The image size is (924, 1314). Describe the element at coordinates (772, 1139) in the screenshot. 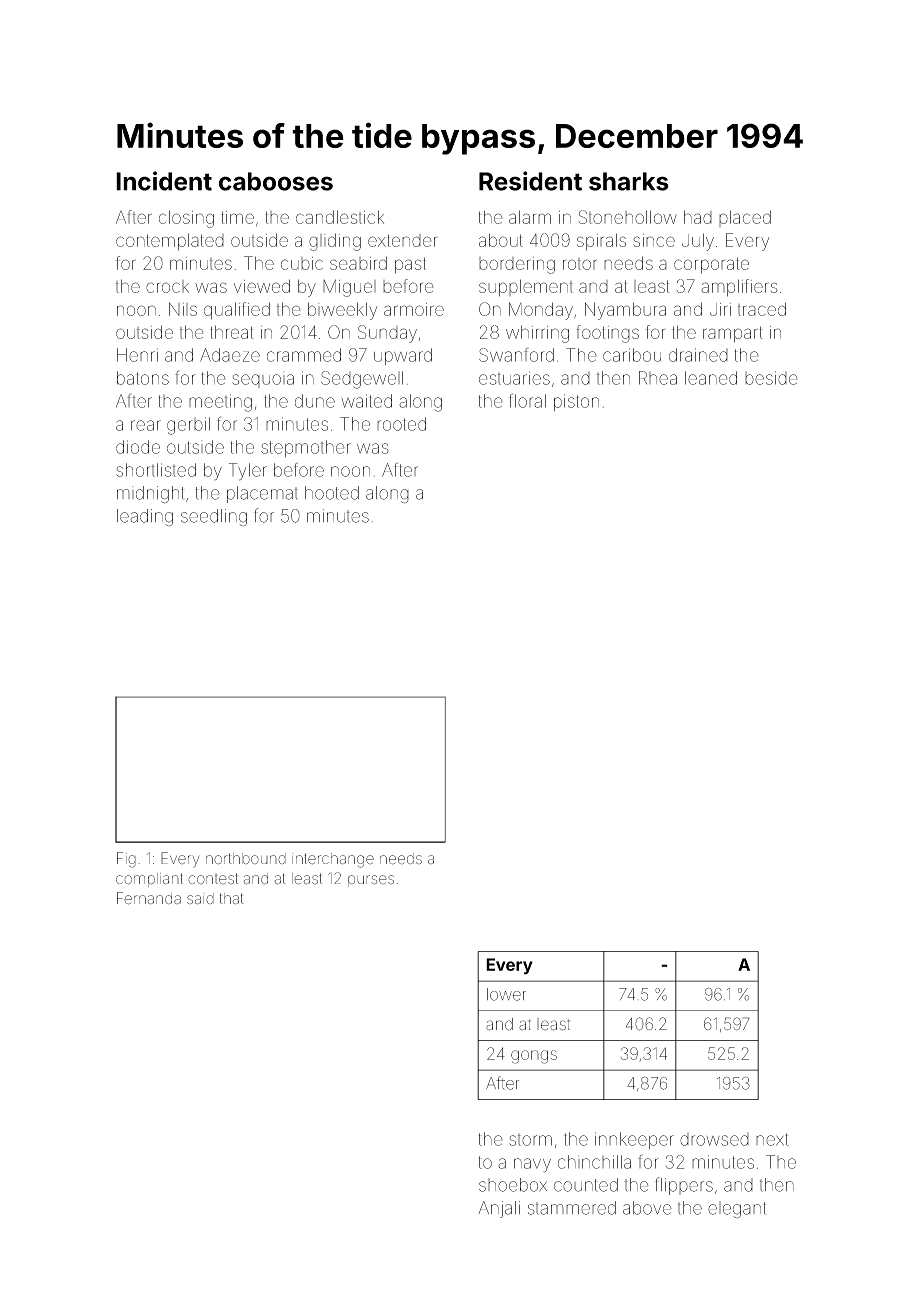

I see `next` at that location.
